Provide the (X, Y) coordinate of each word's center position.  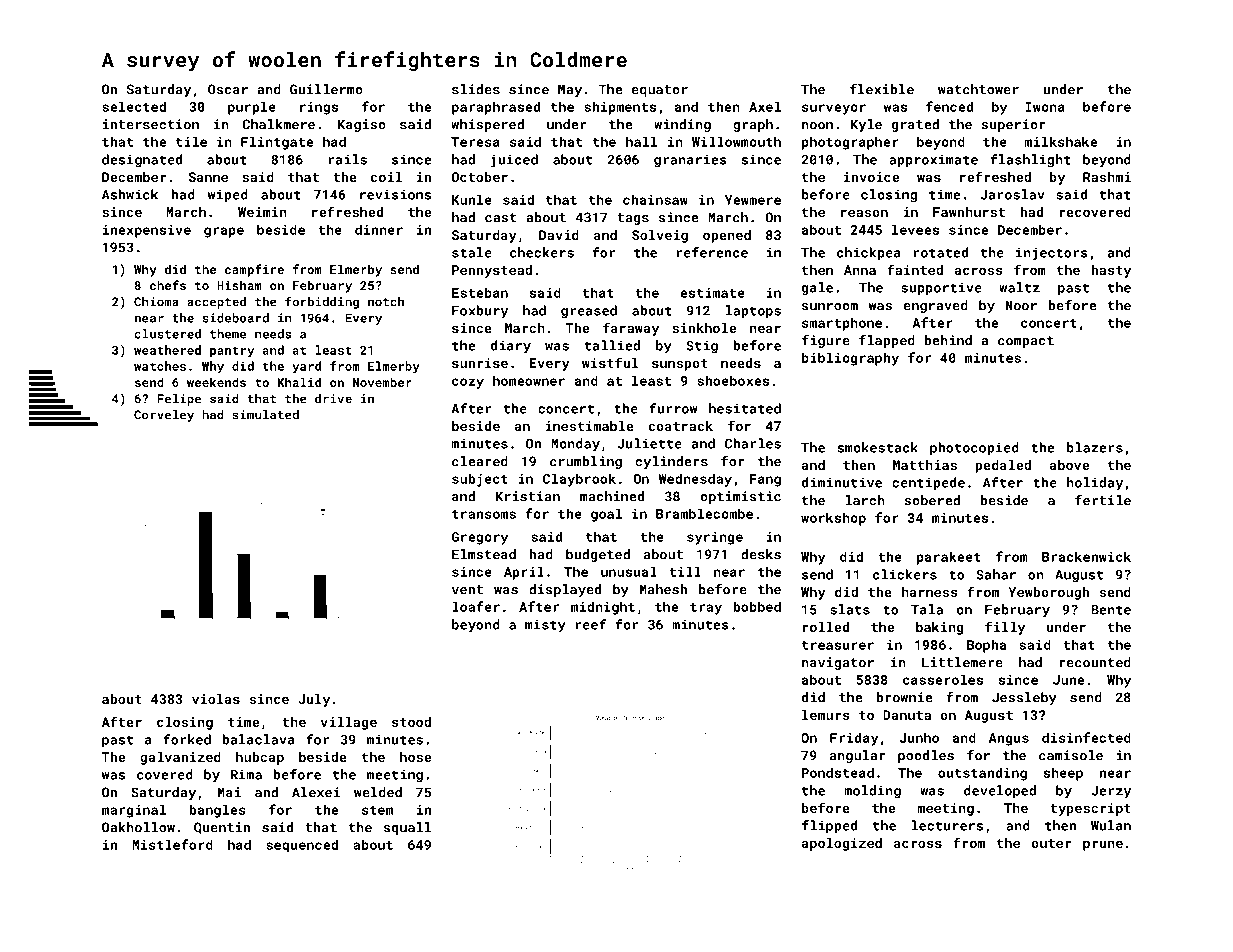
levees (915, 229)
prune (1103, 845)
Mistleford (172, 844)
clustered (168, 334)
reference (712, 252)
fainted (915, 269)
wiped (228, 196)
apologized (842, 844)
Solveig (660, 236)
